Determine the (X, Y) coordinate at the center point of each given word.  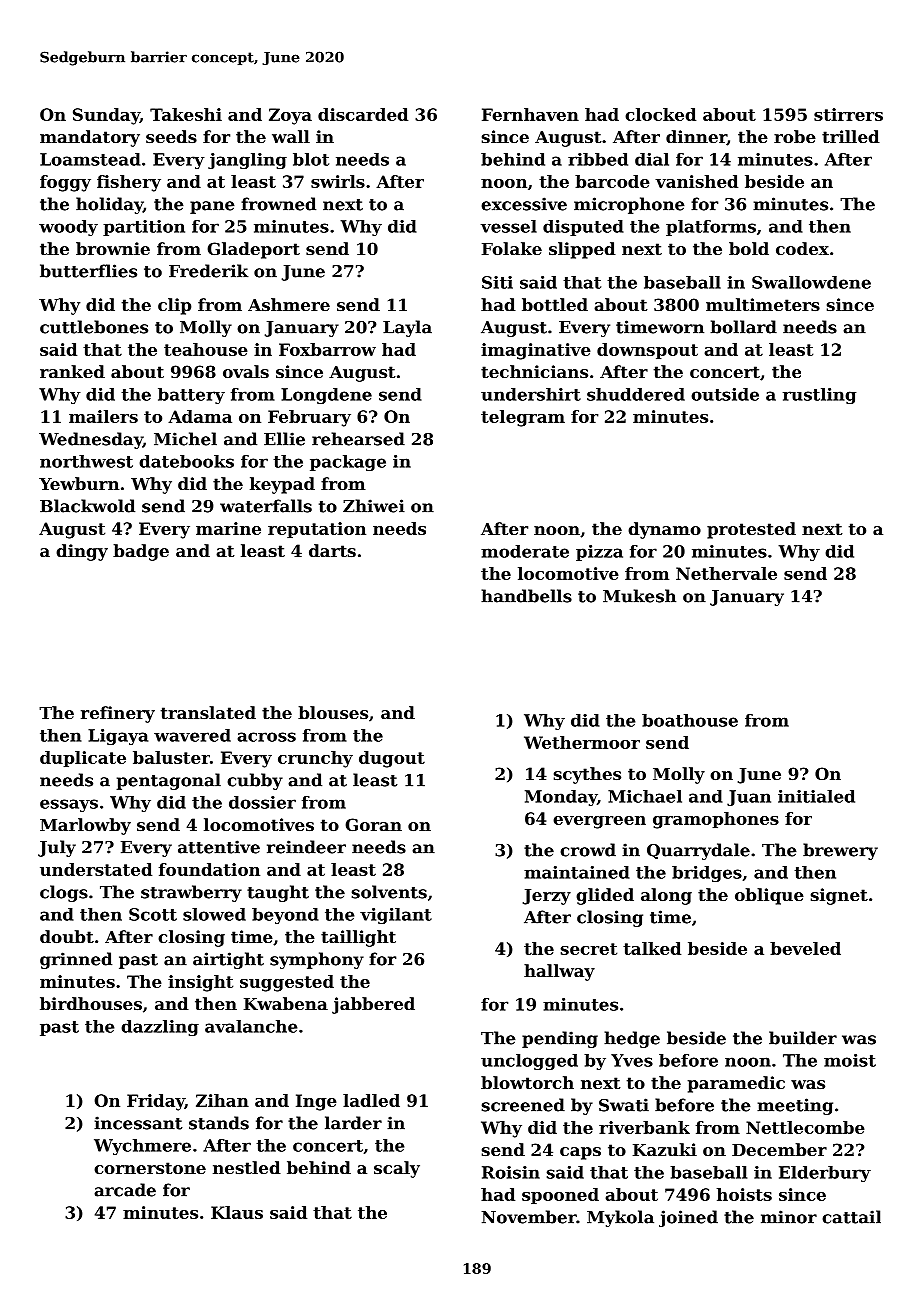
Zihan (222, 1100)
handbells (526, 596)
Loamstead (90, 159)
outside (725, 394)
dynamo (664, 530)
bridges (707, 874)
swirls (338, 181)
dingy (82, 552)
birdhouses (91, 1003)
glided (605, 896)
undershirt (531, 394)
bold (749, 248)
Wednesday (91, 440)
